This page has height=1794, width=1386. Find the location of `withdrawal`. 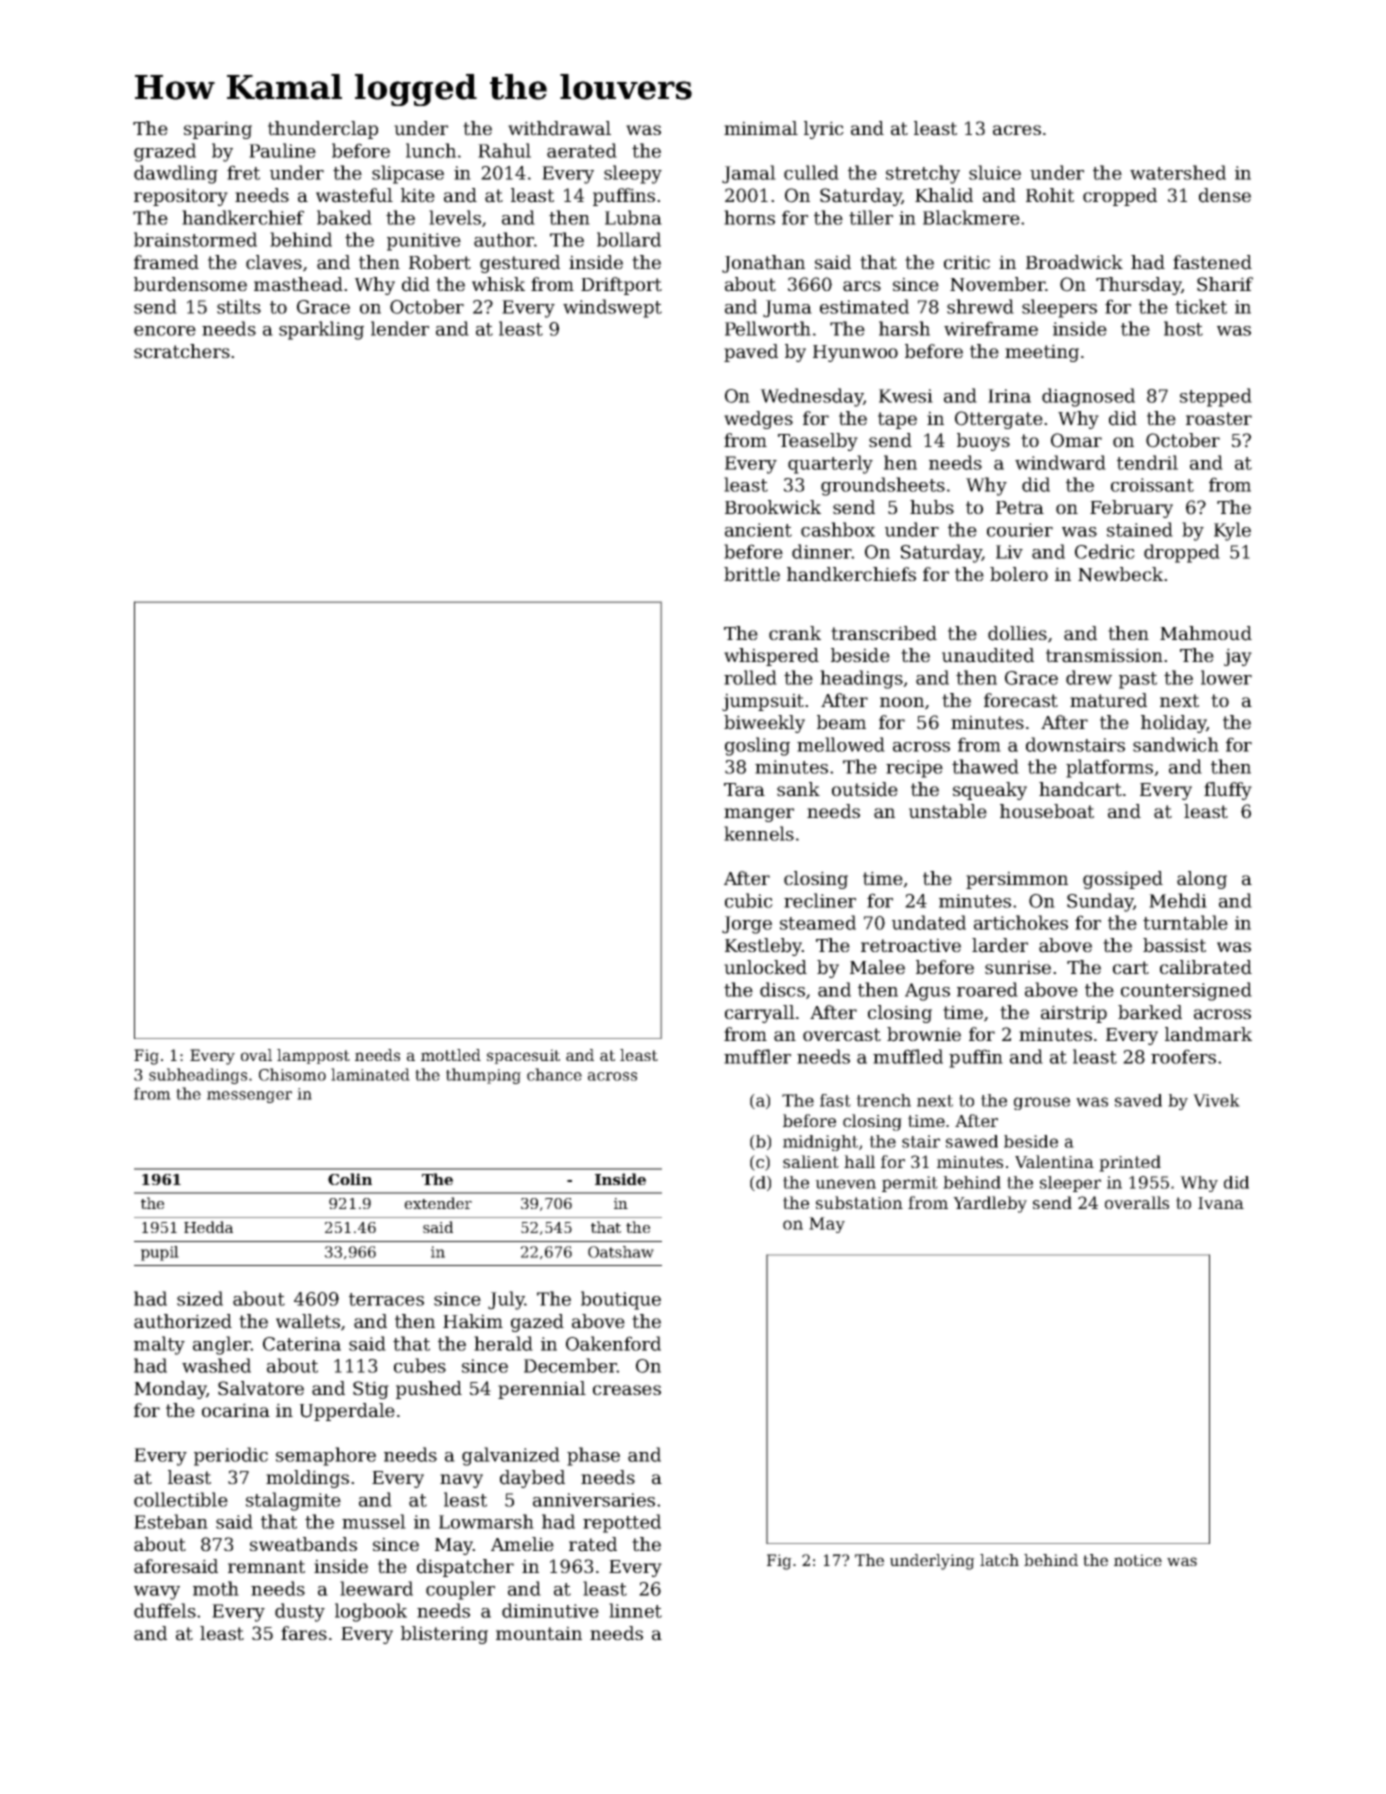

withdrawal is located at coordinates (559, 128).
